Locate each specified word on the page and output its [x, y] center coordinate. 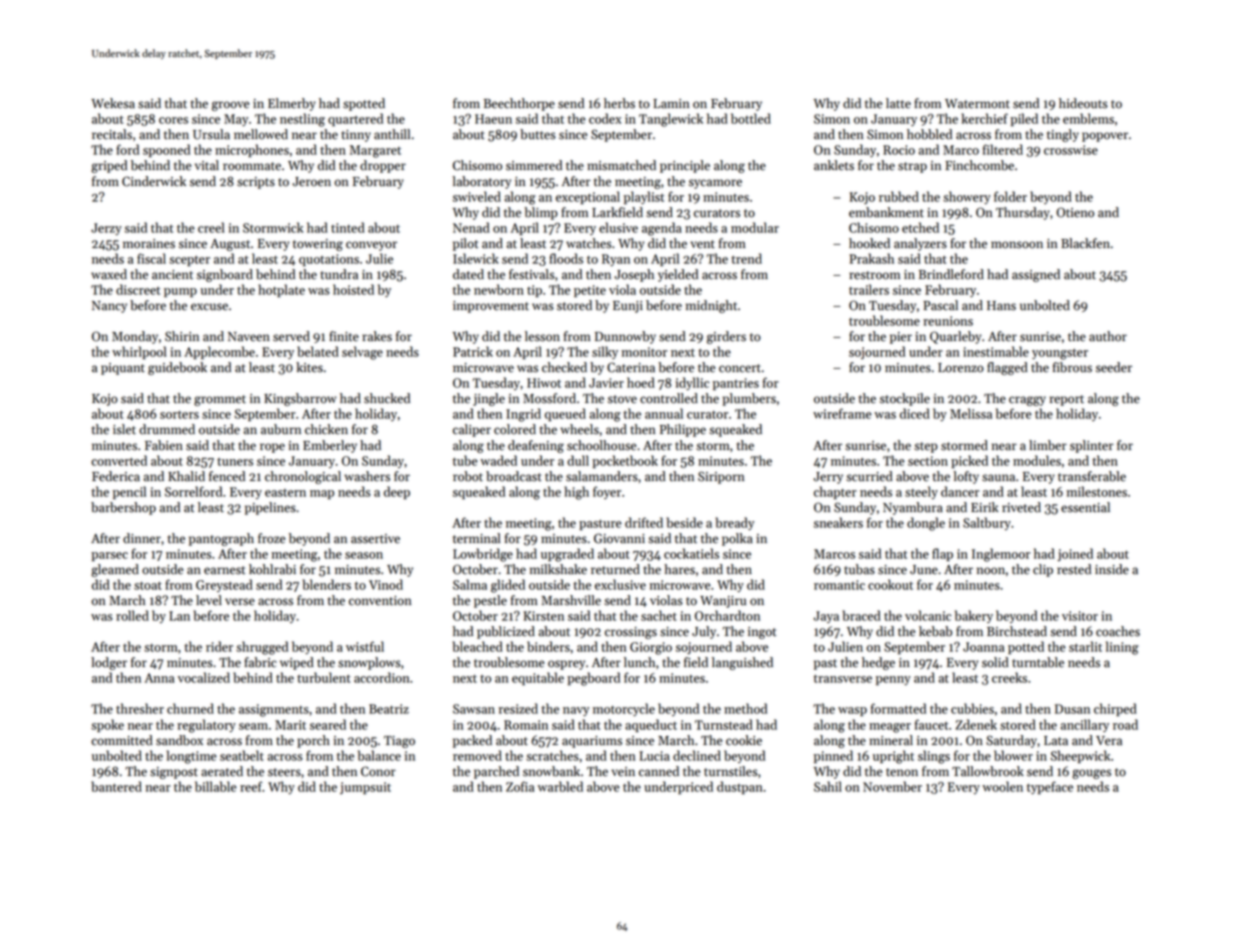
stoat [148, 585]
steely [921, 492]
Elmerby [292, 104]
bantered [116, 786]
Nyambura [913, 508]
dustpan [739, 787]
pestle [490, 601]
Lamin [671, 104]
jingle [489, 399]
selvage [362, 353]
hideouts [1083, 103]
